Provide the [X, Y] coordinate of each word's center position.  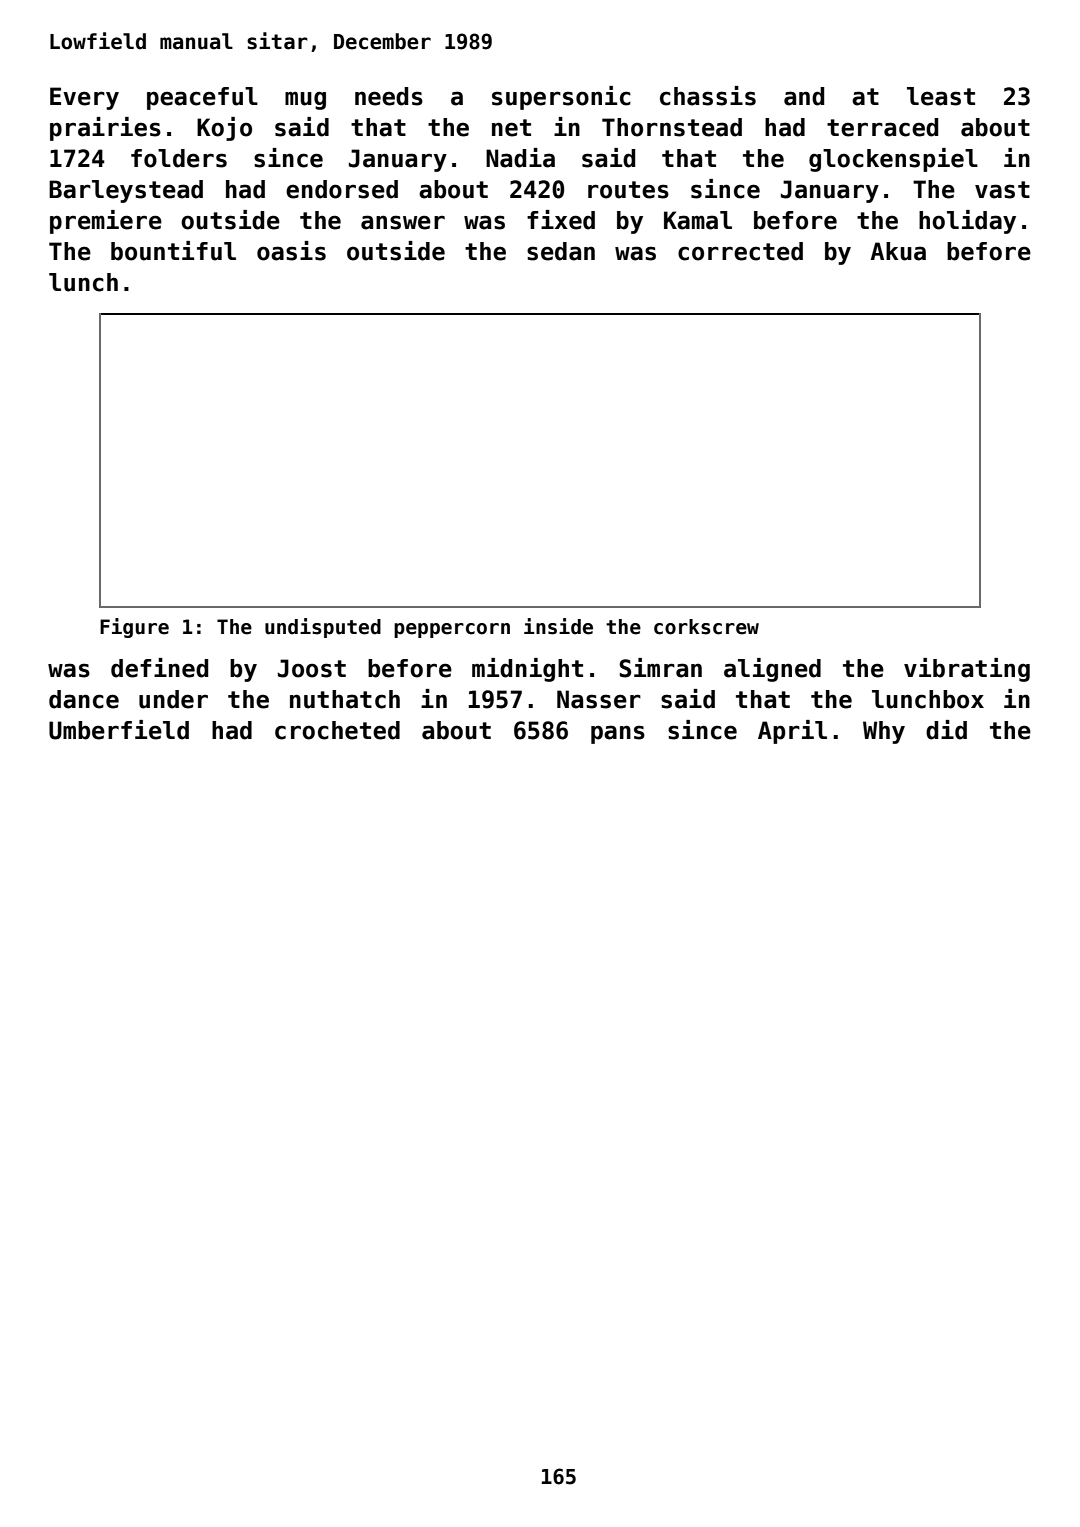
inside [558, 626]
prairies [105, 129]
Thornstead [672, 127]
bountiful [173, 251]
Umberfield [119, 730]
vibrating [967, 670]
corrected [740, 251]
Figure [134, 628]
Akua [898, 251]
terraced [882, 127]
